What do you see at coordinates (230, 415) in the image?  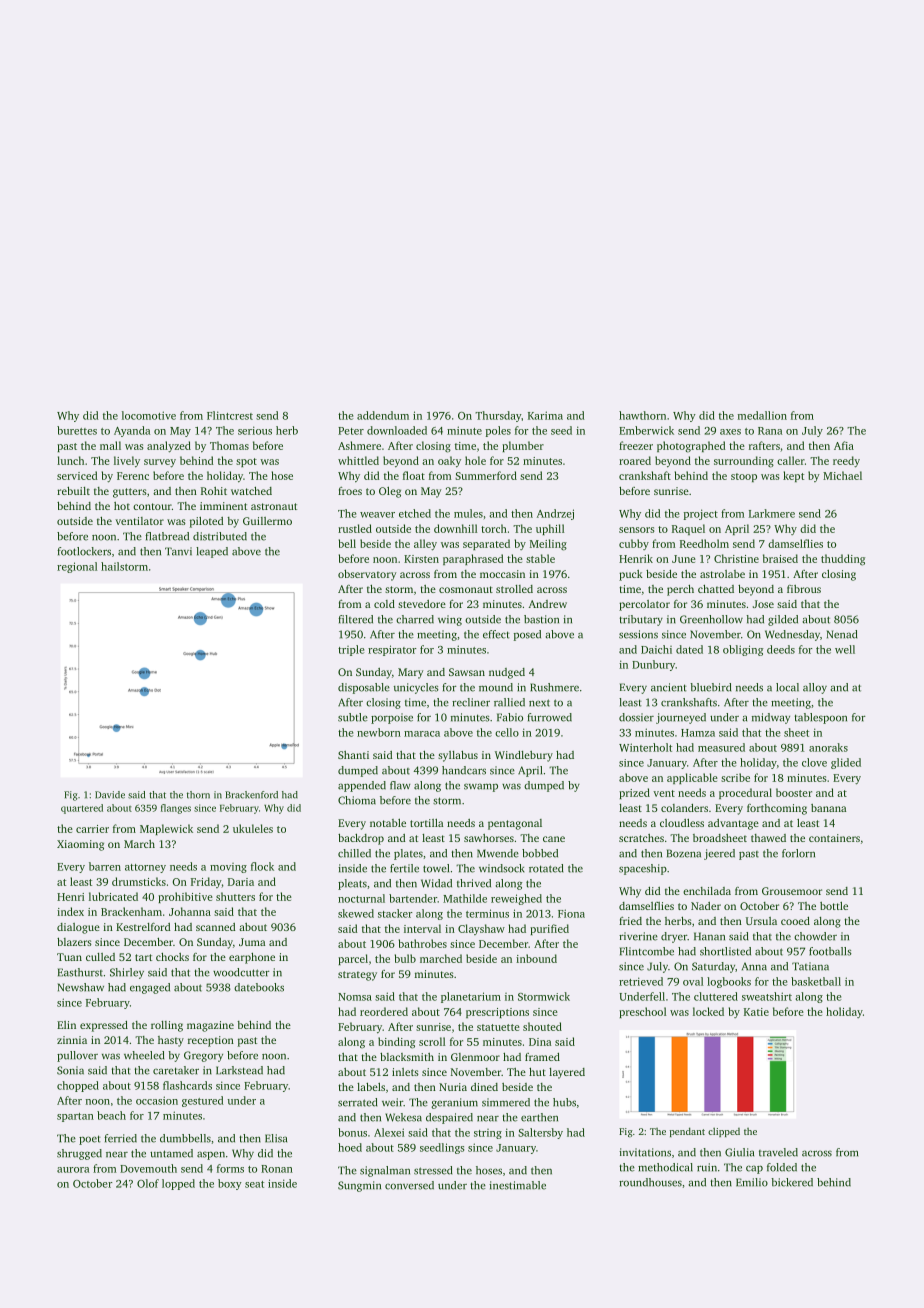 I see `Flintcrest` at bounding box center [230, 415].
